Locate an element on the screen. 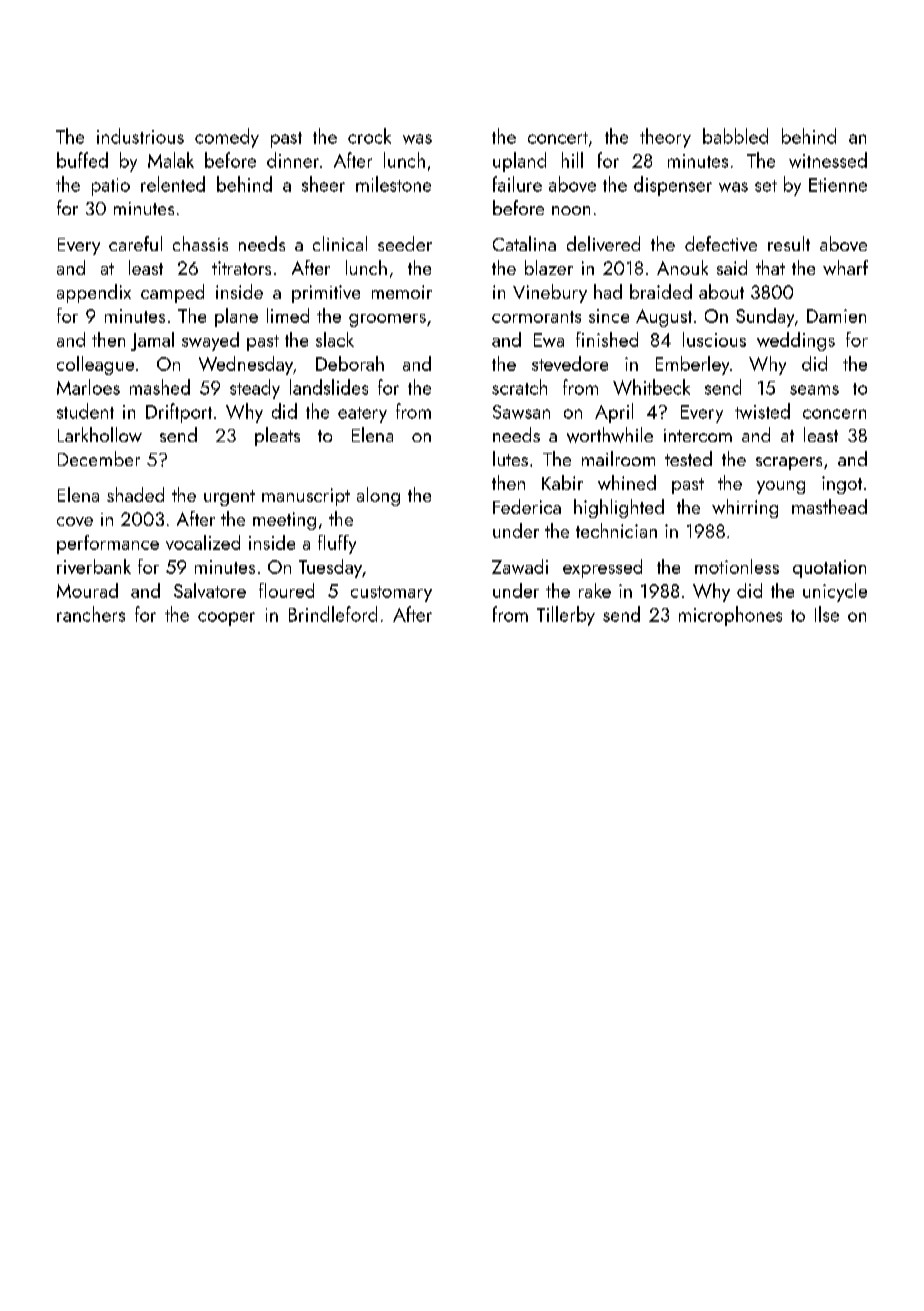 This screenshot has height=1311, width=924. industrious is located at coordinates (140, 136).
